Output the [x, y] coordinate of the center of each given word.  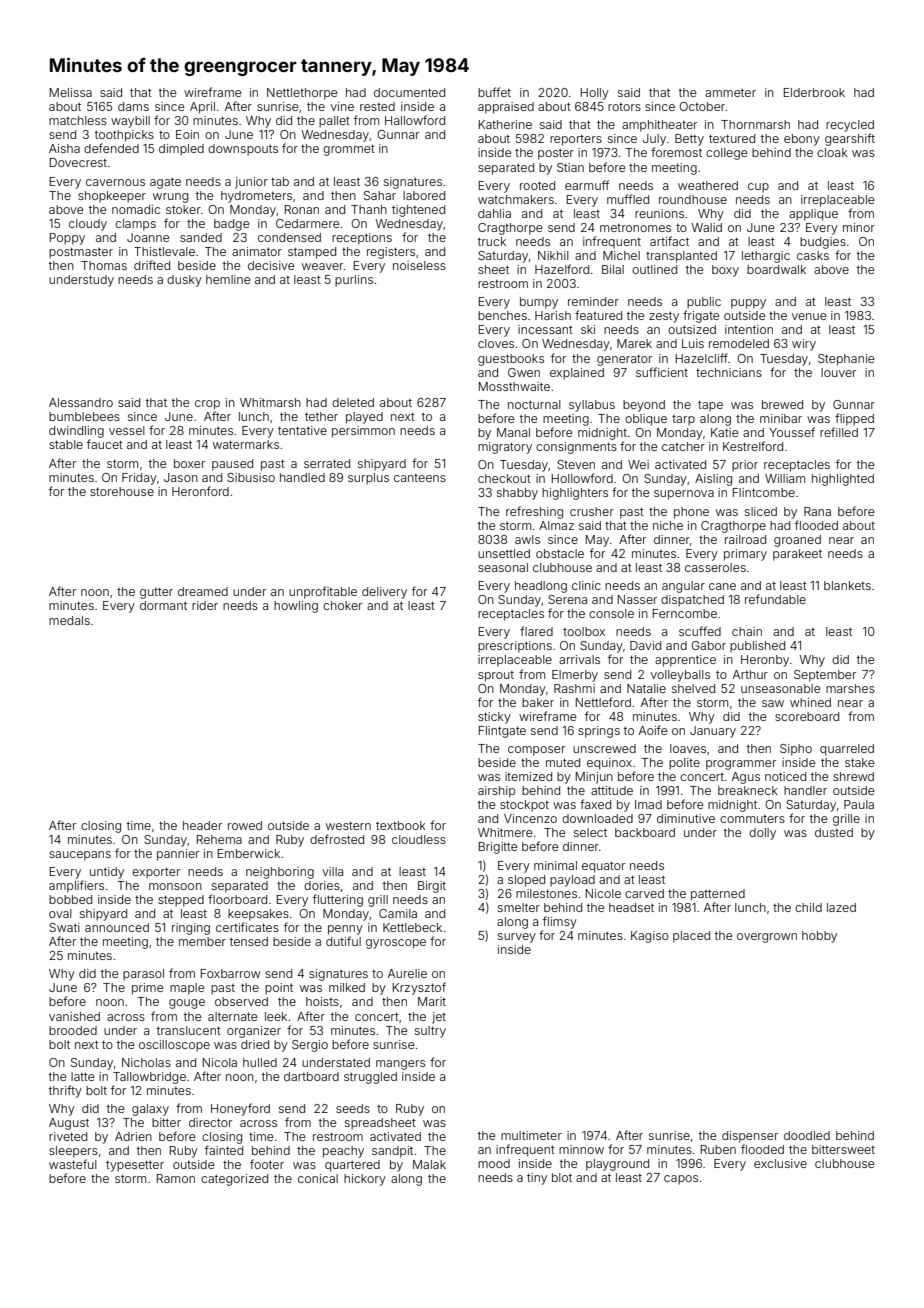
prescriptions [515, 647]
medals [69, 620]
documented [409, 92]
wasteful [73, 1164]
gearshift [850, 139]
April [202, 108]
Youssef [792, 432]
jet [439, 1018]
